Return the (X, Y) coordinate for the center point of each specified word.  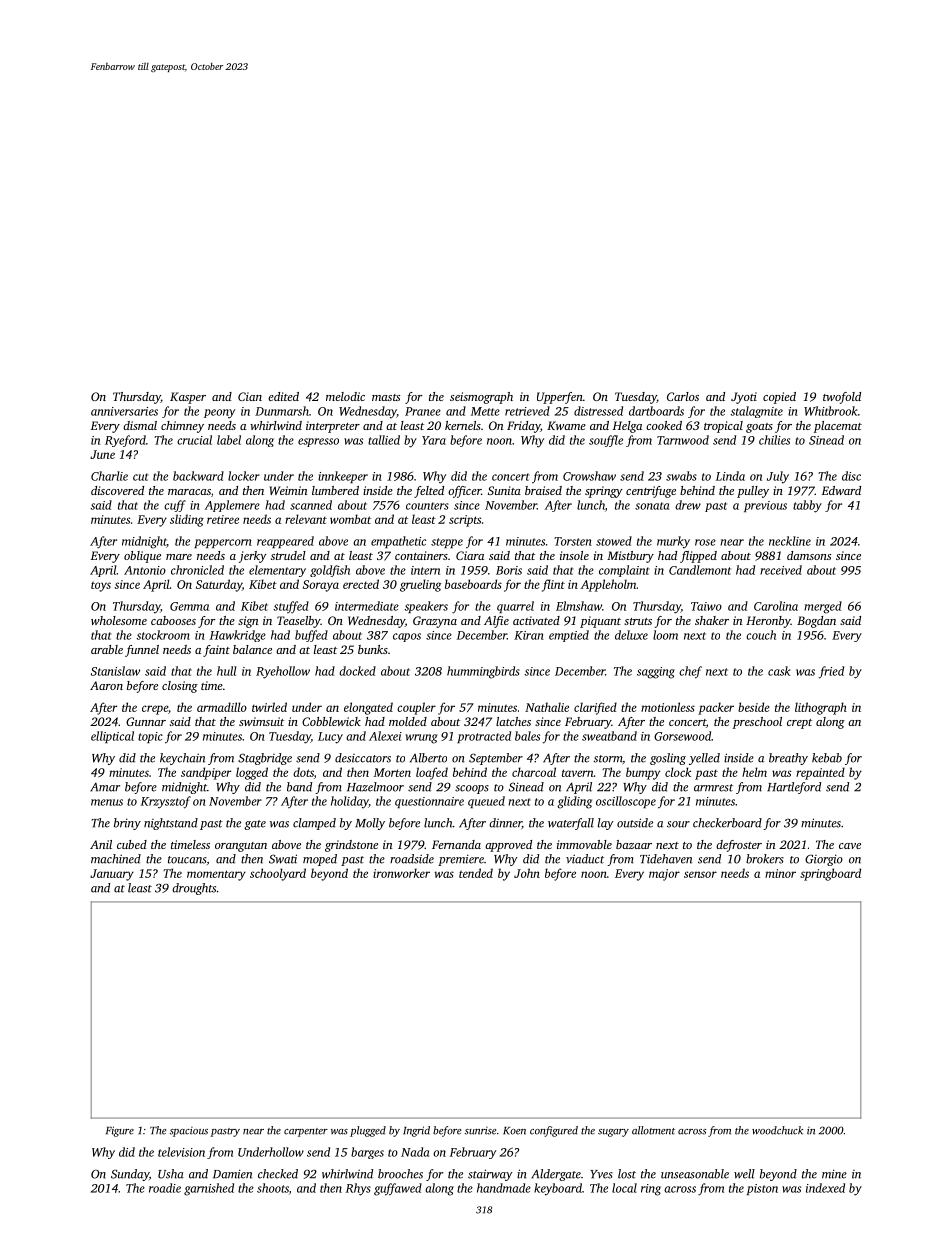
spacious (189, 1132)
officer (464, 492)
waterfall (571, 824)
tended (476, 873)
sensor (700, 874)
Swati (283, 859)
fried (831, 672)
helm (754, 772)
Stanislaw (115, 671)
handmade (504, 1188)
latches (513, 721)
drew (688, 505)
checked (278, 1174)
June (102, 454)
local (624, 1188)
